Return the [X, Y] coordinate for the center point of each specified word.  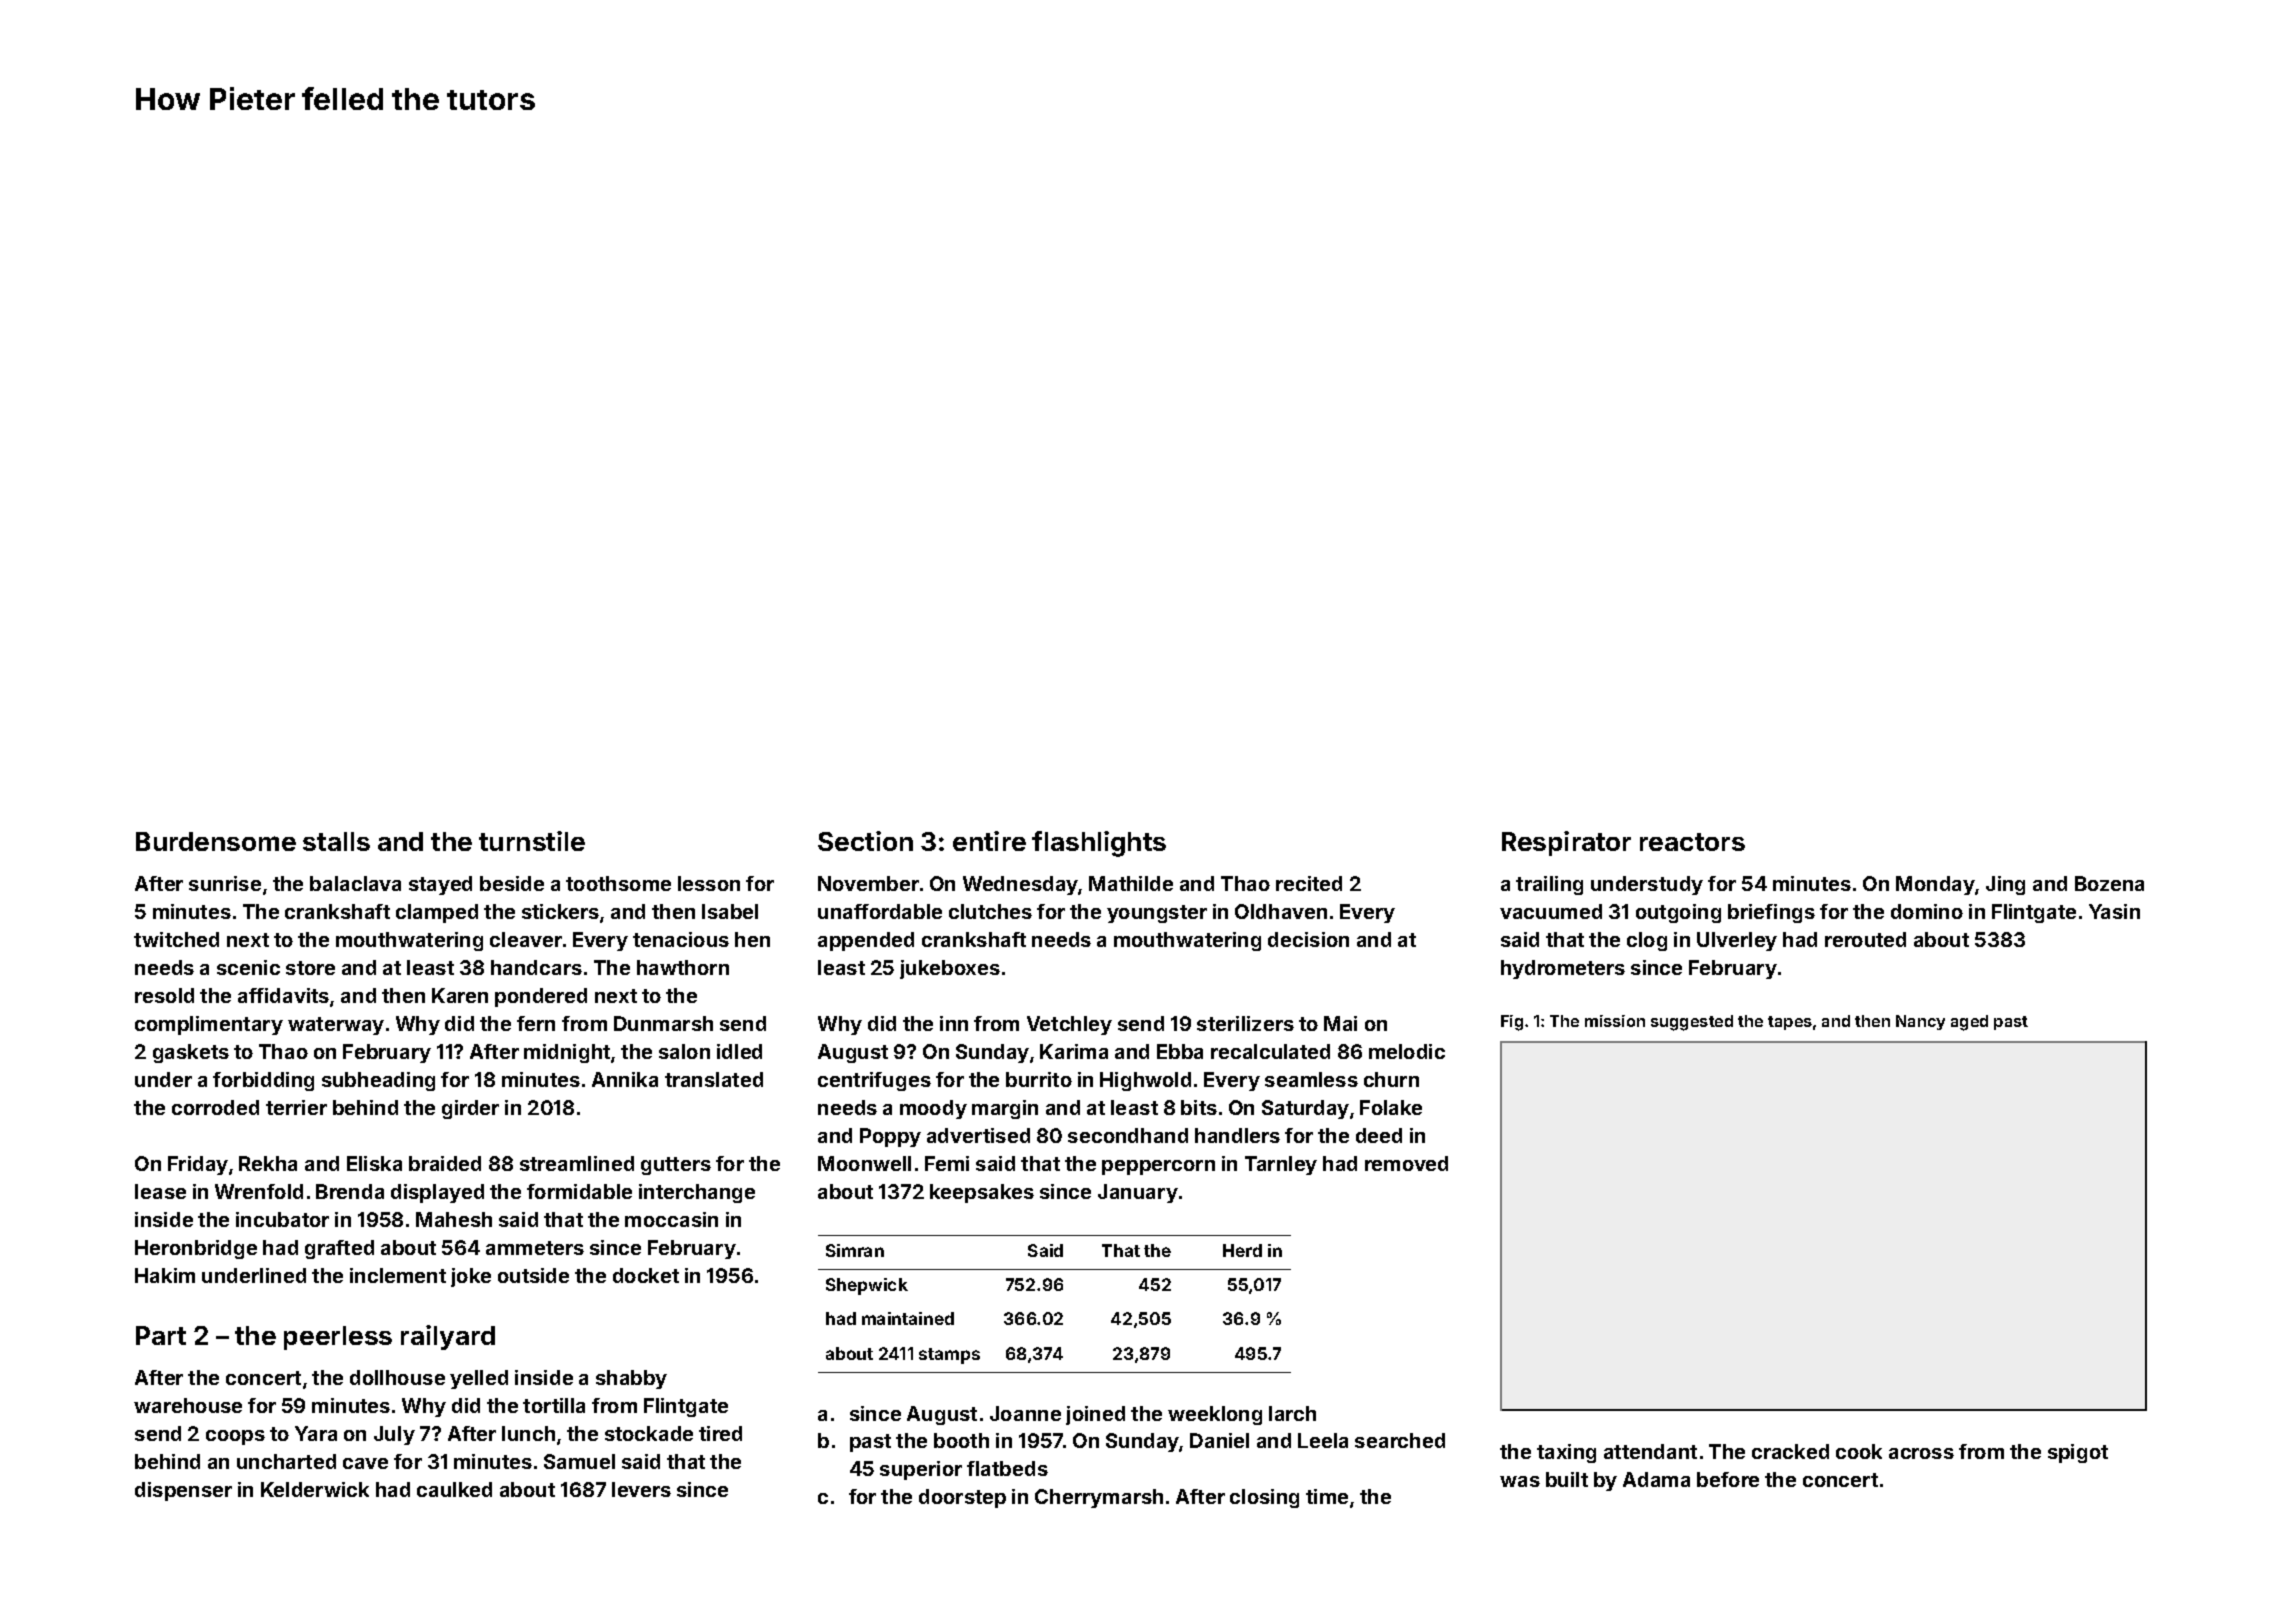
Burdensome [216, 841]
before [1728, 1479]
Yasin [2114, 911]
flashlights [1099, 844]
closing [1264, 1498]
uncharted [286, 1461]
